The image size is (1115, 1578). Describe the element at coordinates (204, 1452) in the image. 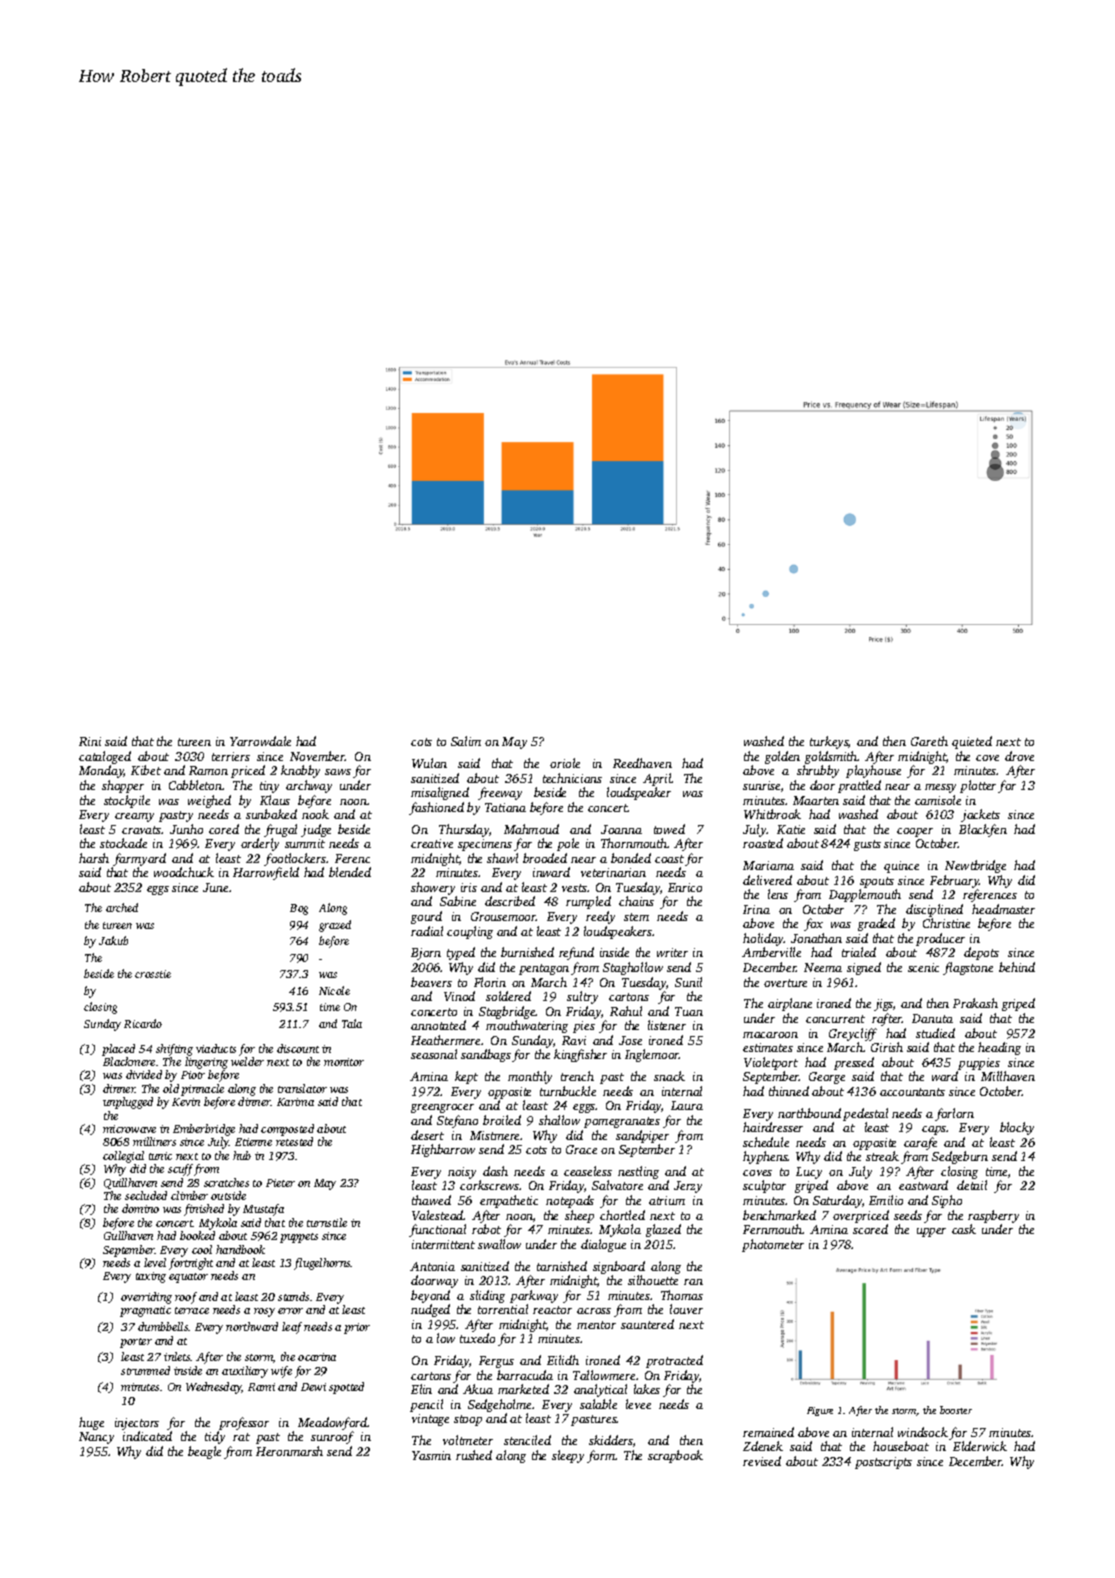

I see `beagle` at that location.
